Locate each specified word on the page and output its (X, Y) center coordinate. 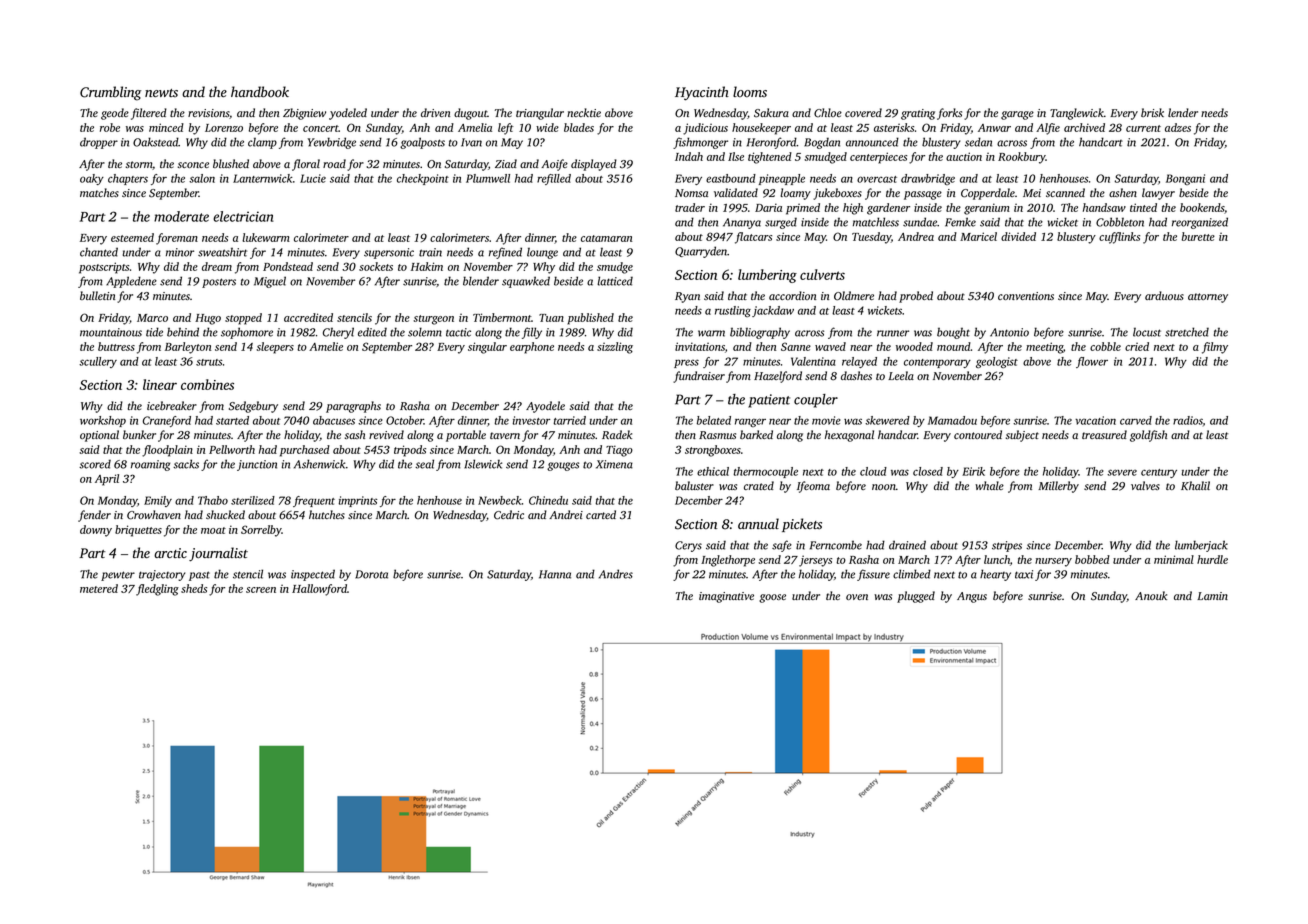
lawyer (1158, 194)
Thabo (213, 500)
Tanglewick (1077, 114)
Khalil (1195, 485)
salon (202, 178)
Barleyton (188, 348)
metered (99, 588)
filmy (1215, 348)
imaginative (726, 597)
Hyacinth (702, 93)
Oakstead (156, 142)
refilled (554, 179)
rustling (733, 311)
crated (759, 485)
